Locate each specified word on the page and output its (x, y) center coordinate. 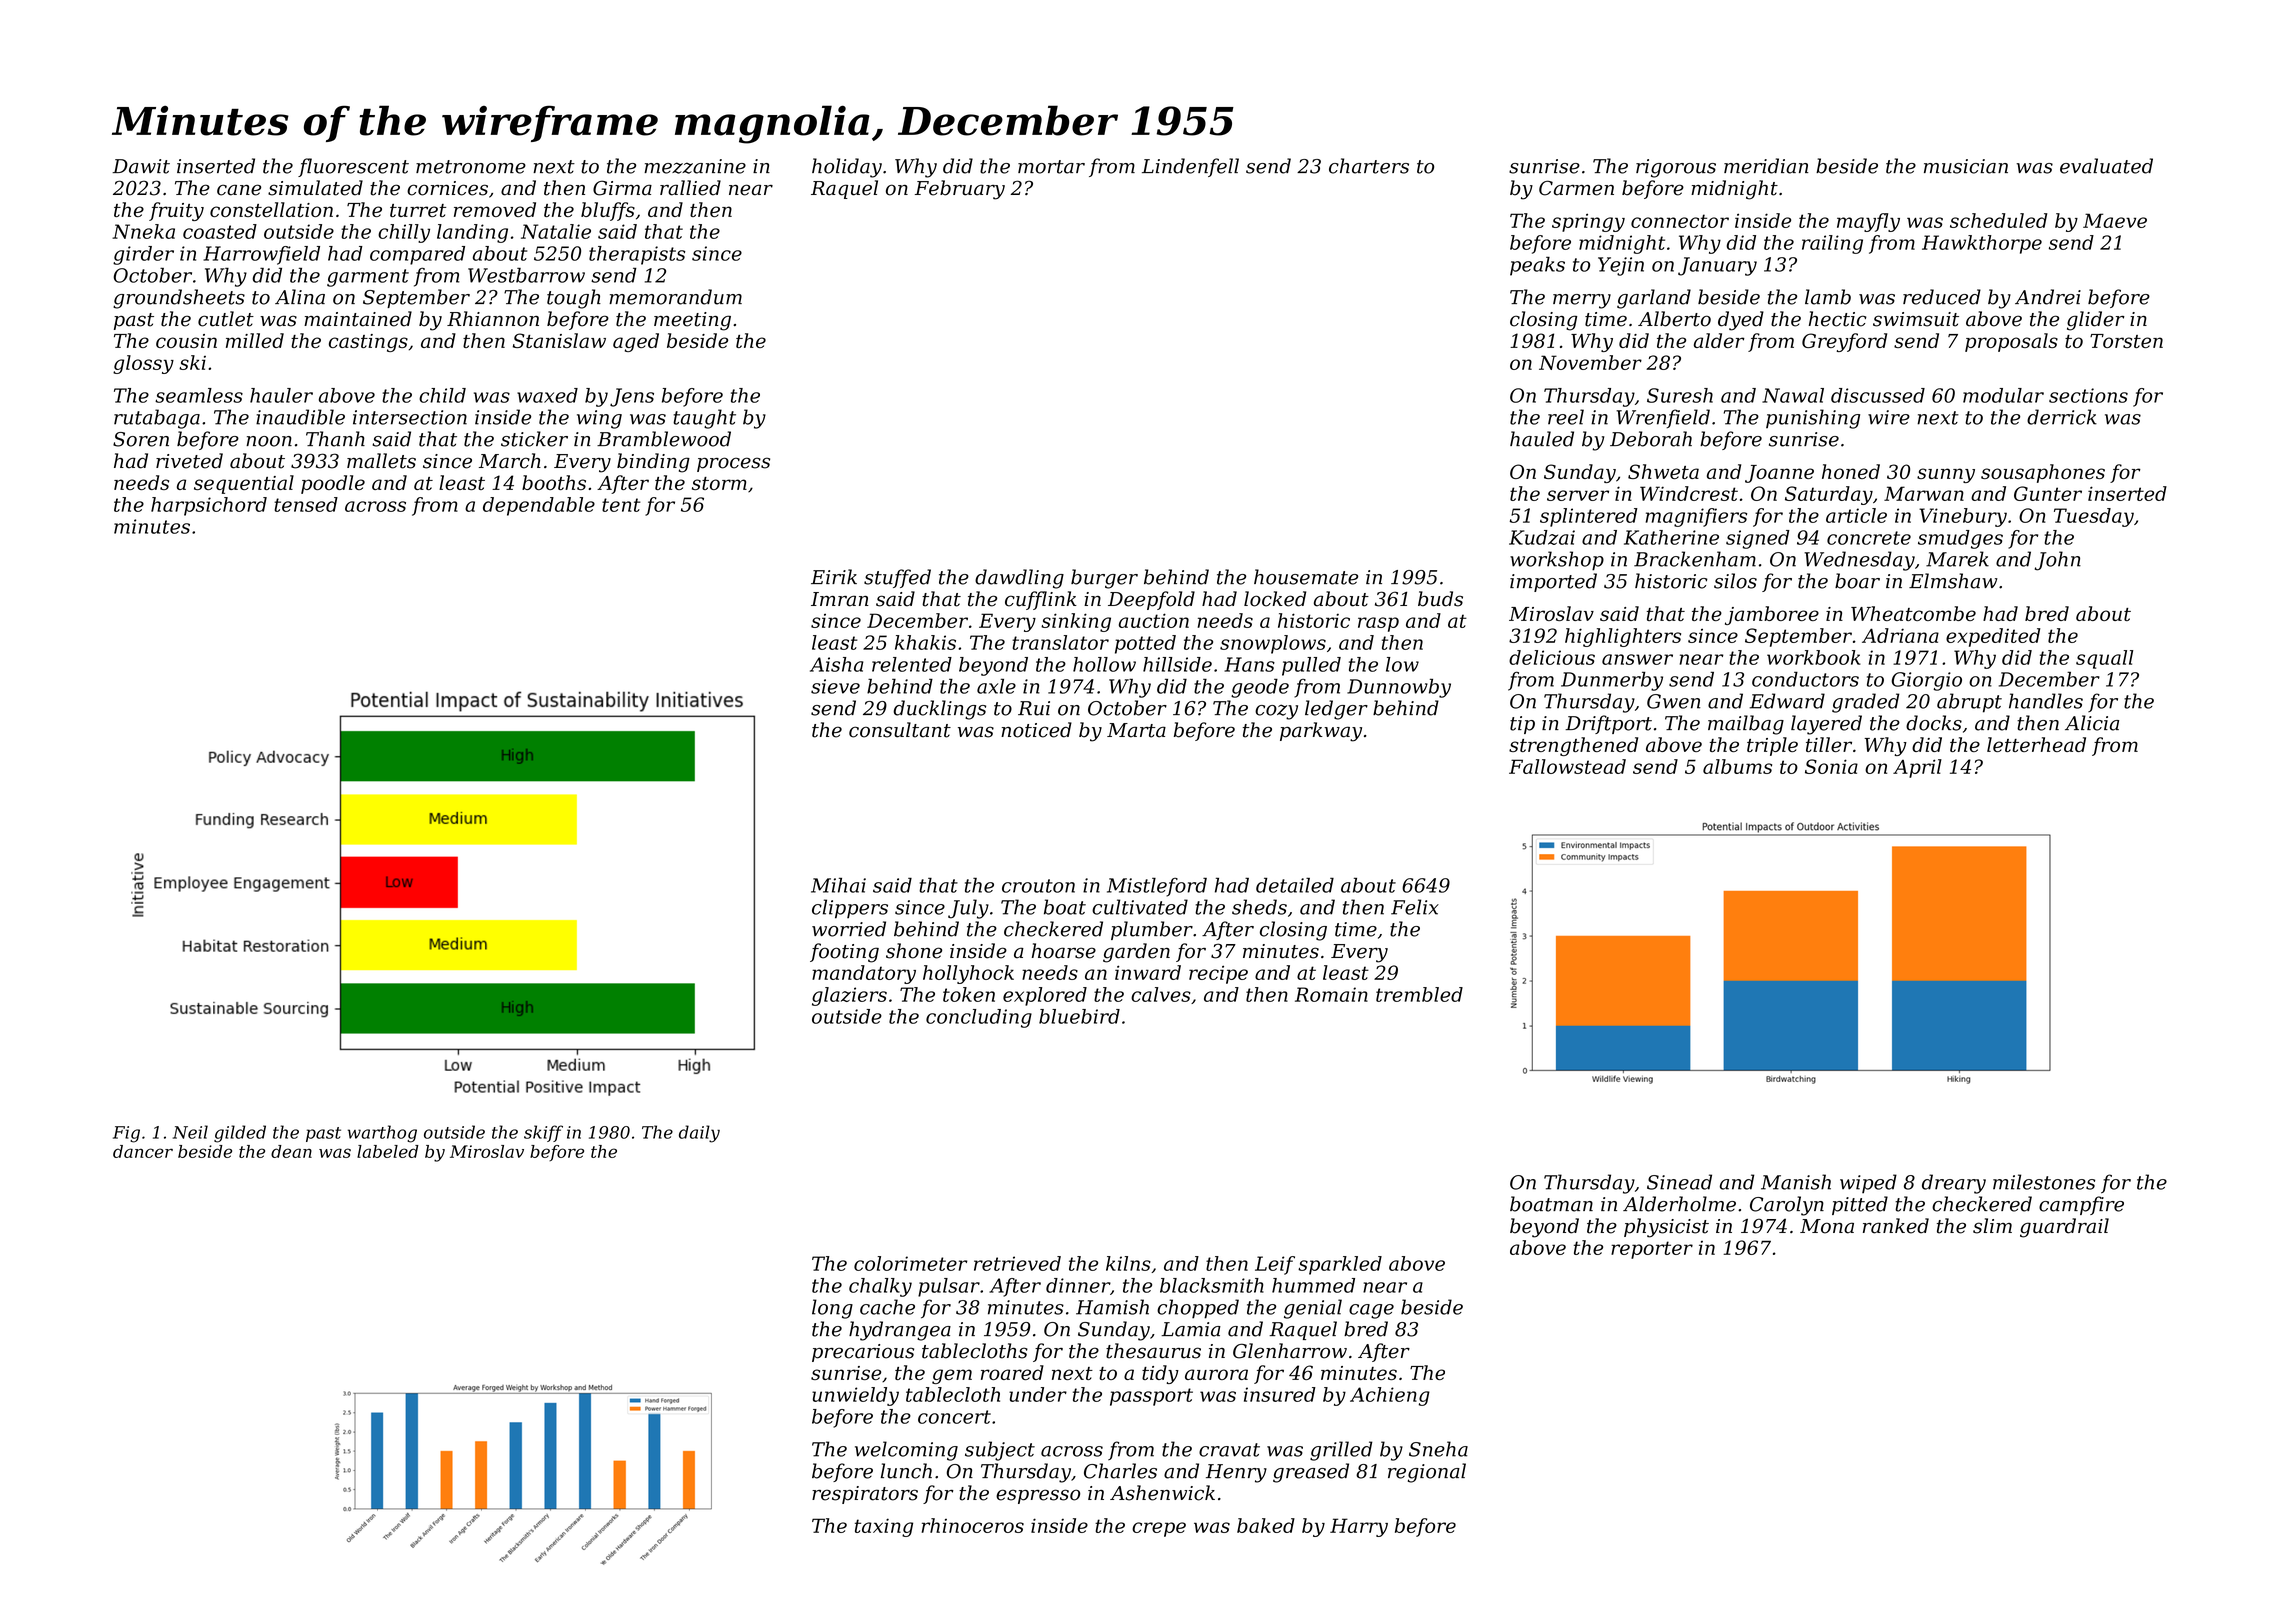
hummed (1313, 1285)
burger (1104, 579)
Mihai (838, 885)
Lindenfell (1190, 167)
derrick (2062, 417)
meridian (1766, 166)
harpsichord (209, 506)
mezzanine (695, 166)
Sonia (1831, 766)
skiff (543, 1133)
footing (844, 953)
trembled (1419, 994)
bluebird (1079, 1016)
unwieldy (855, 1396)
